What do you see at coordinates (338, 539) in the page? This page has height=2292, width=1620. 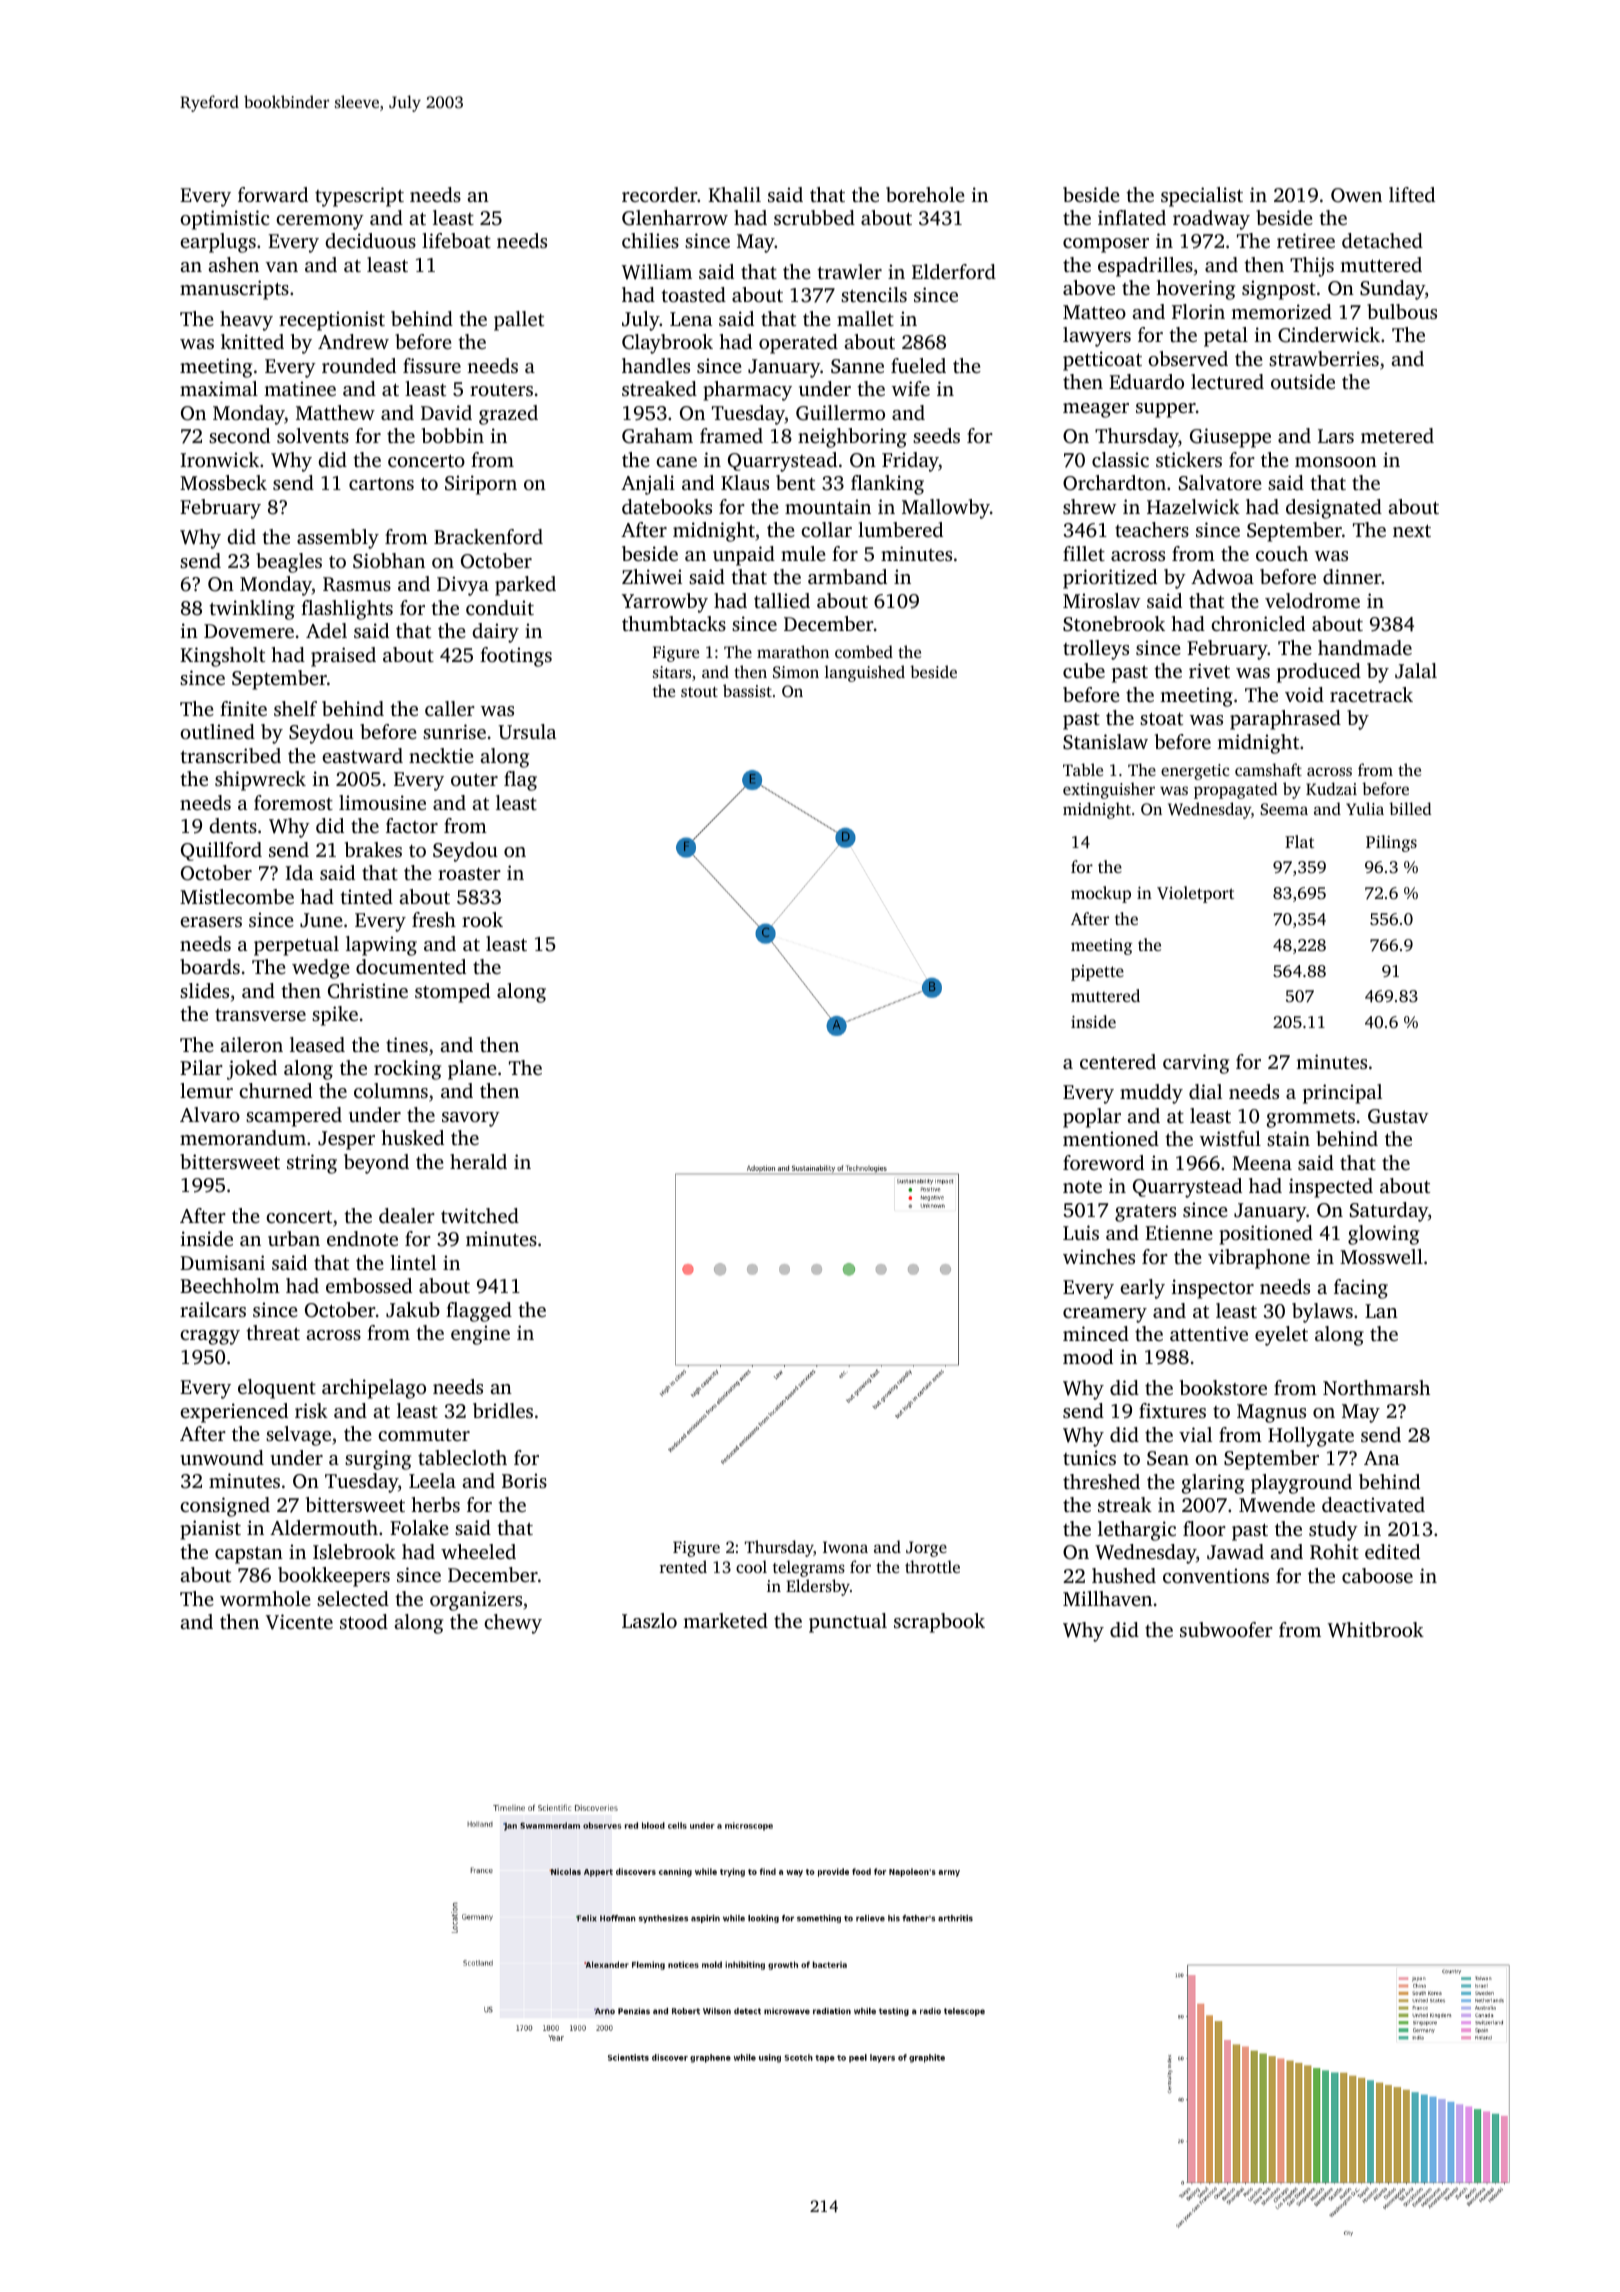 I see `assembly` at bounding box center [338, 539].
